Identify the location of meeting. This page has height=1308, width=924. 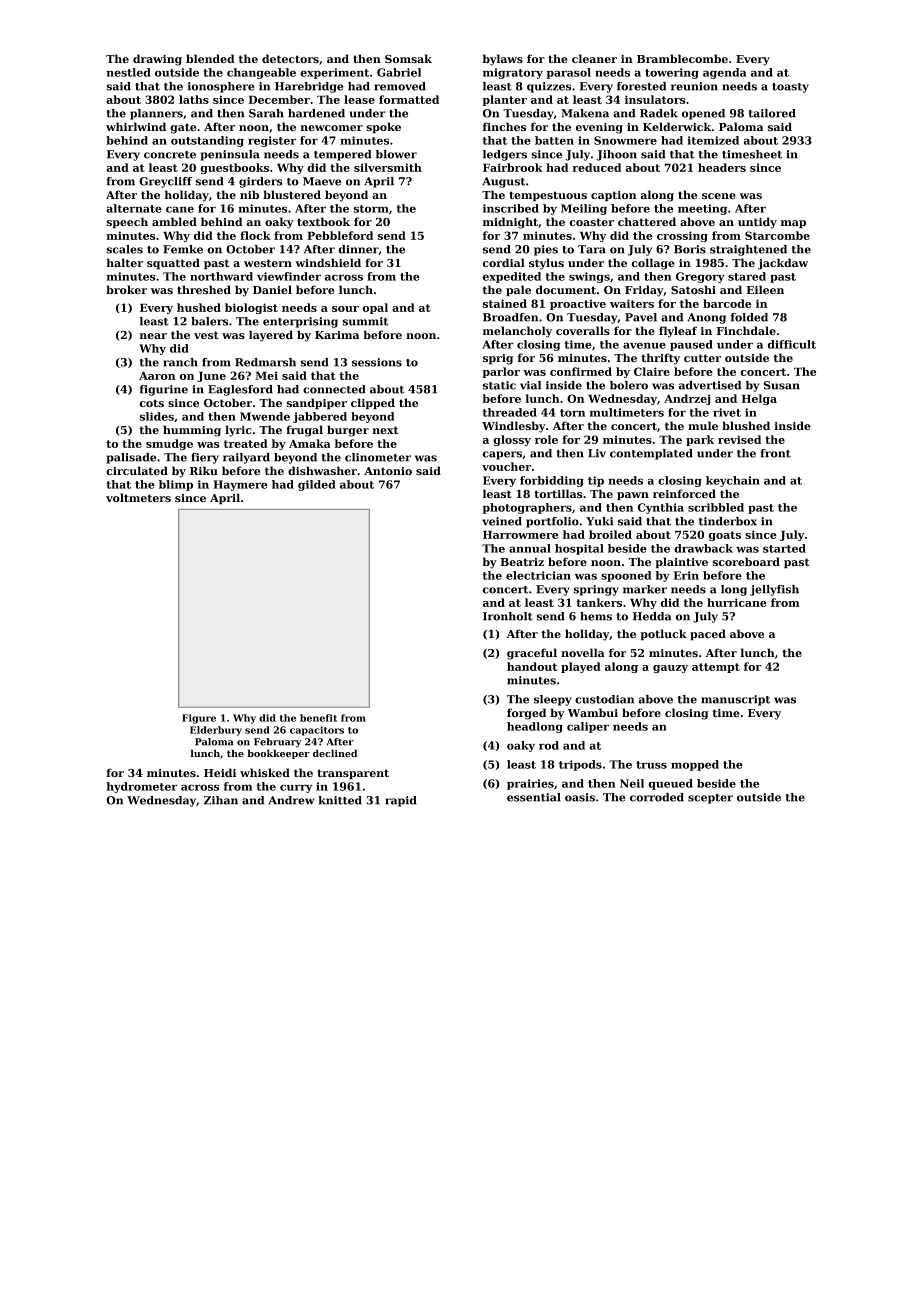
(702, 209).
